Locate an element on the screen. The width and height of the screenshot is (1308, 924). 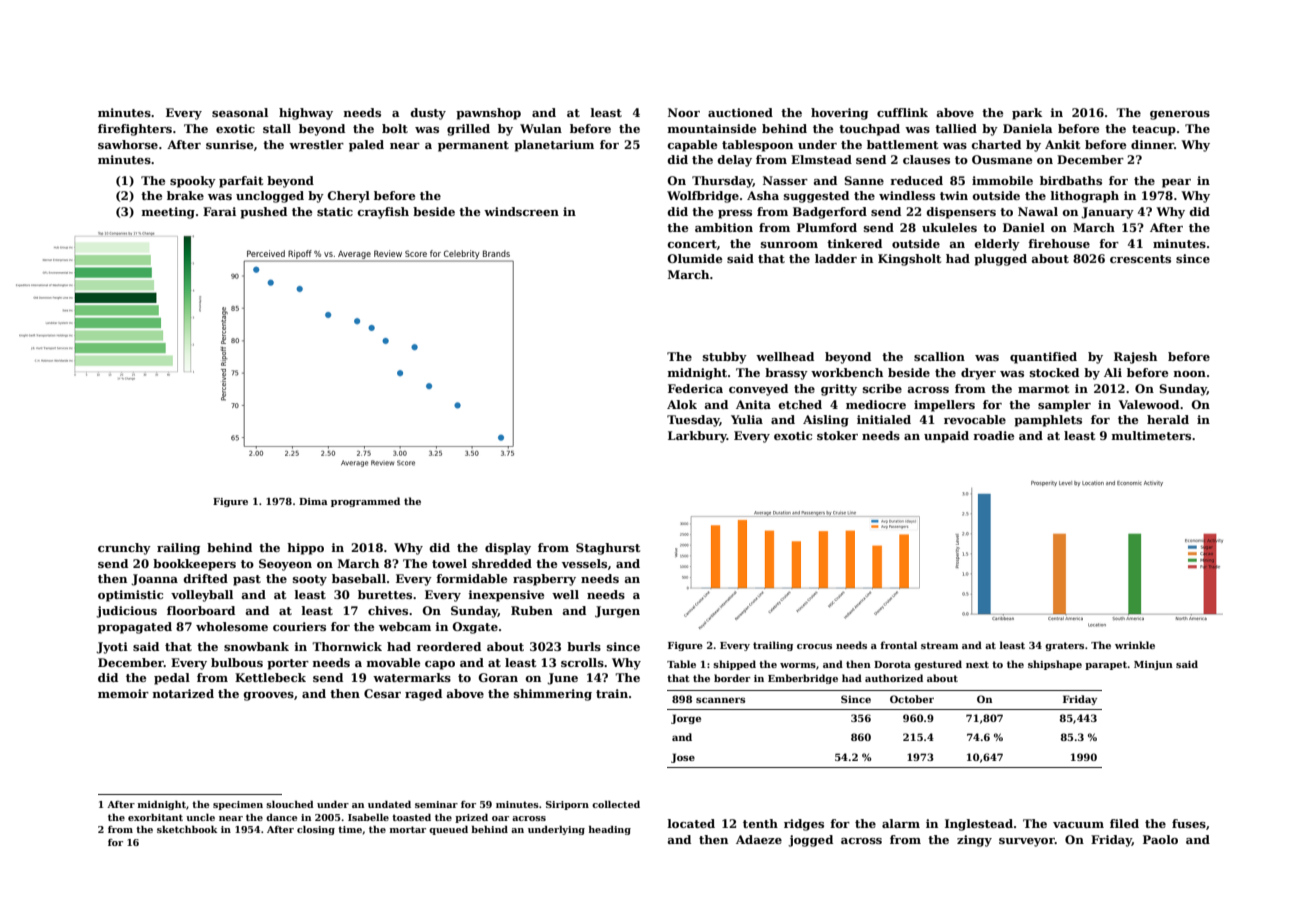
twin is located at coordinates (954, 195).
